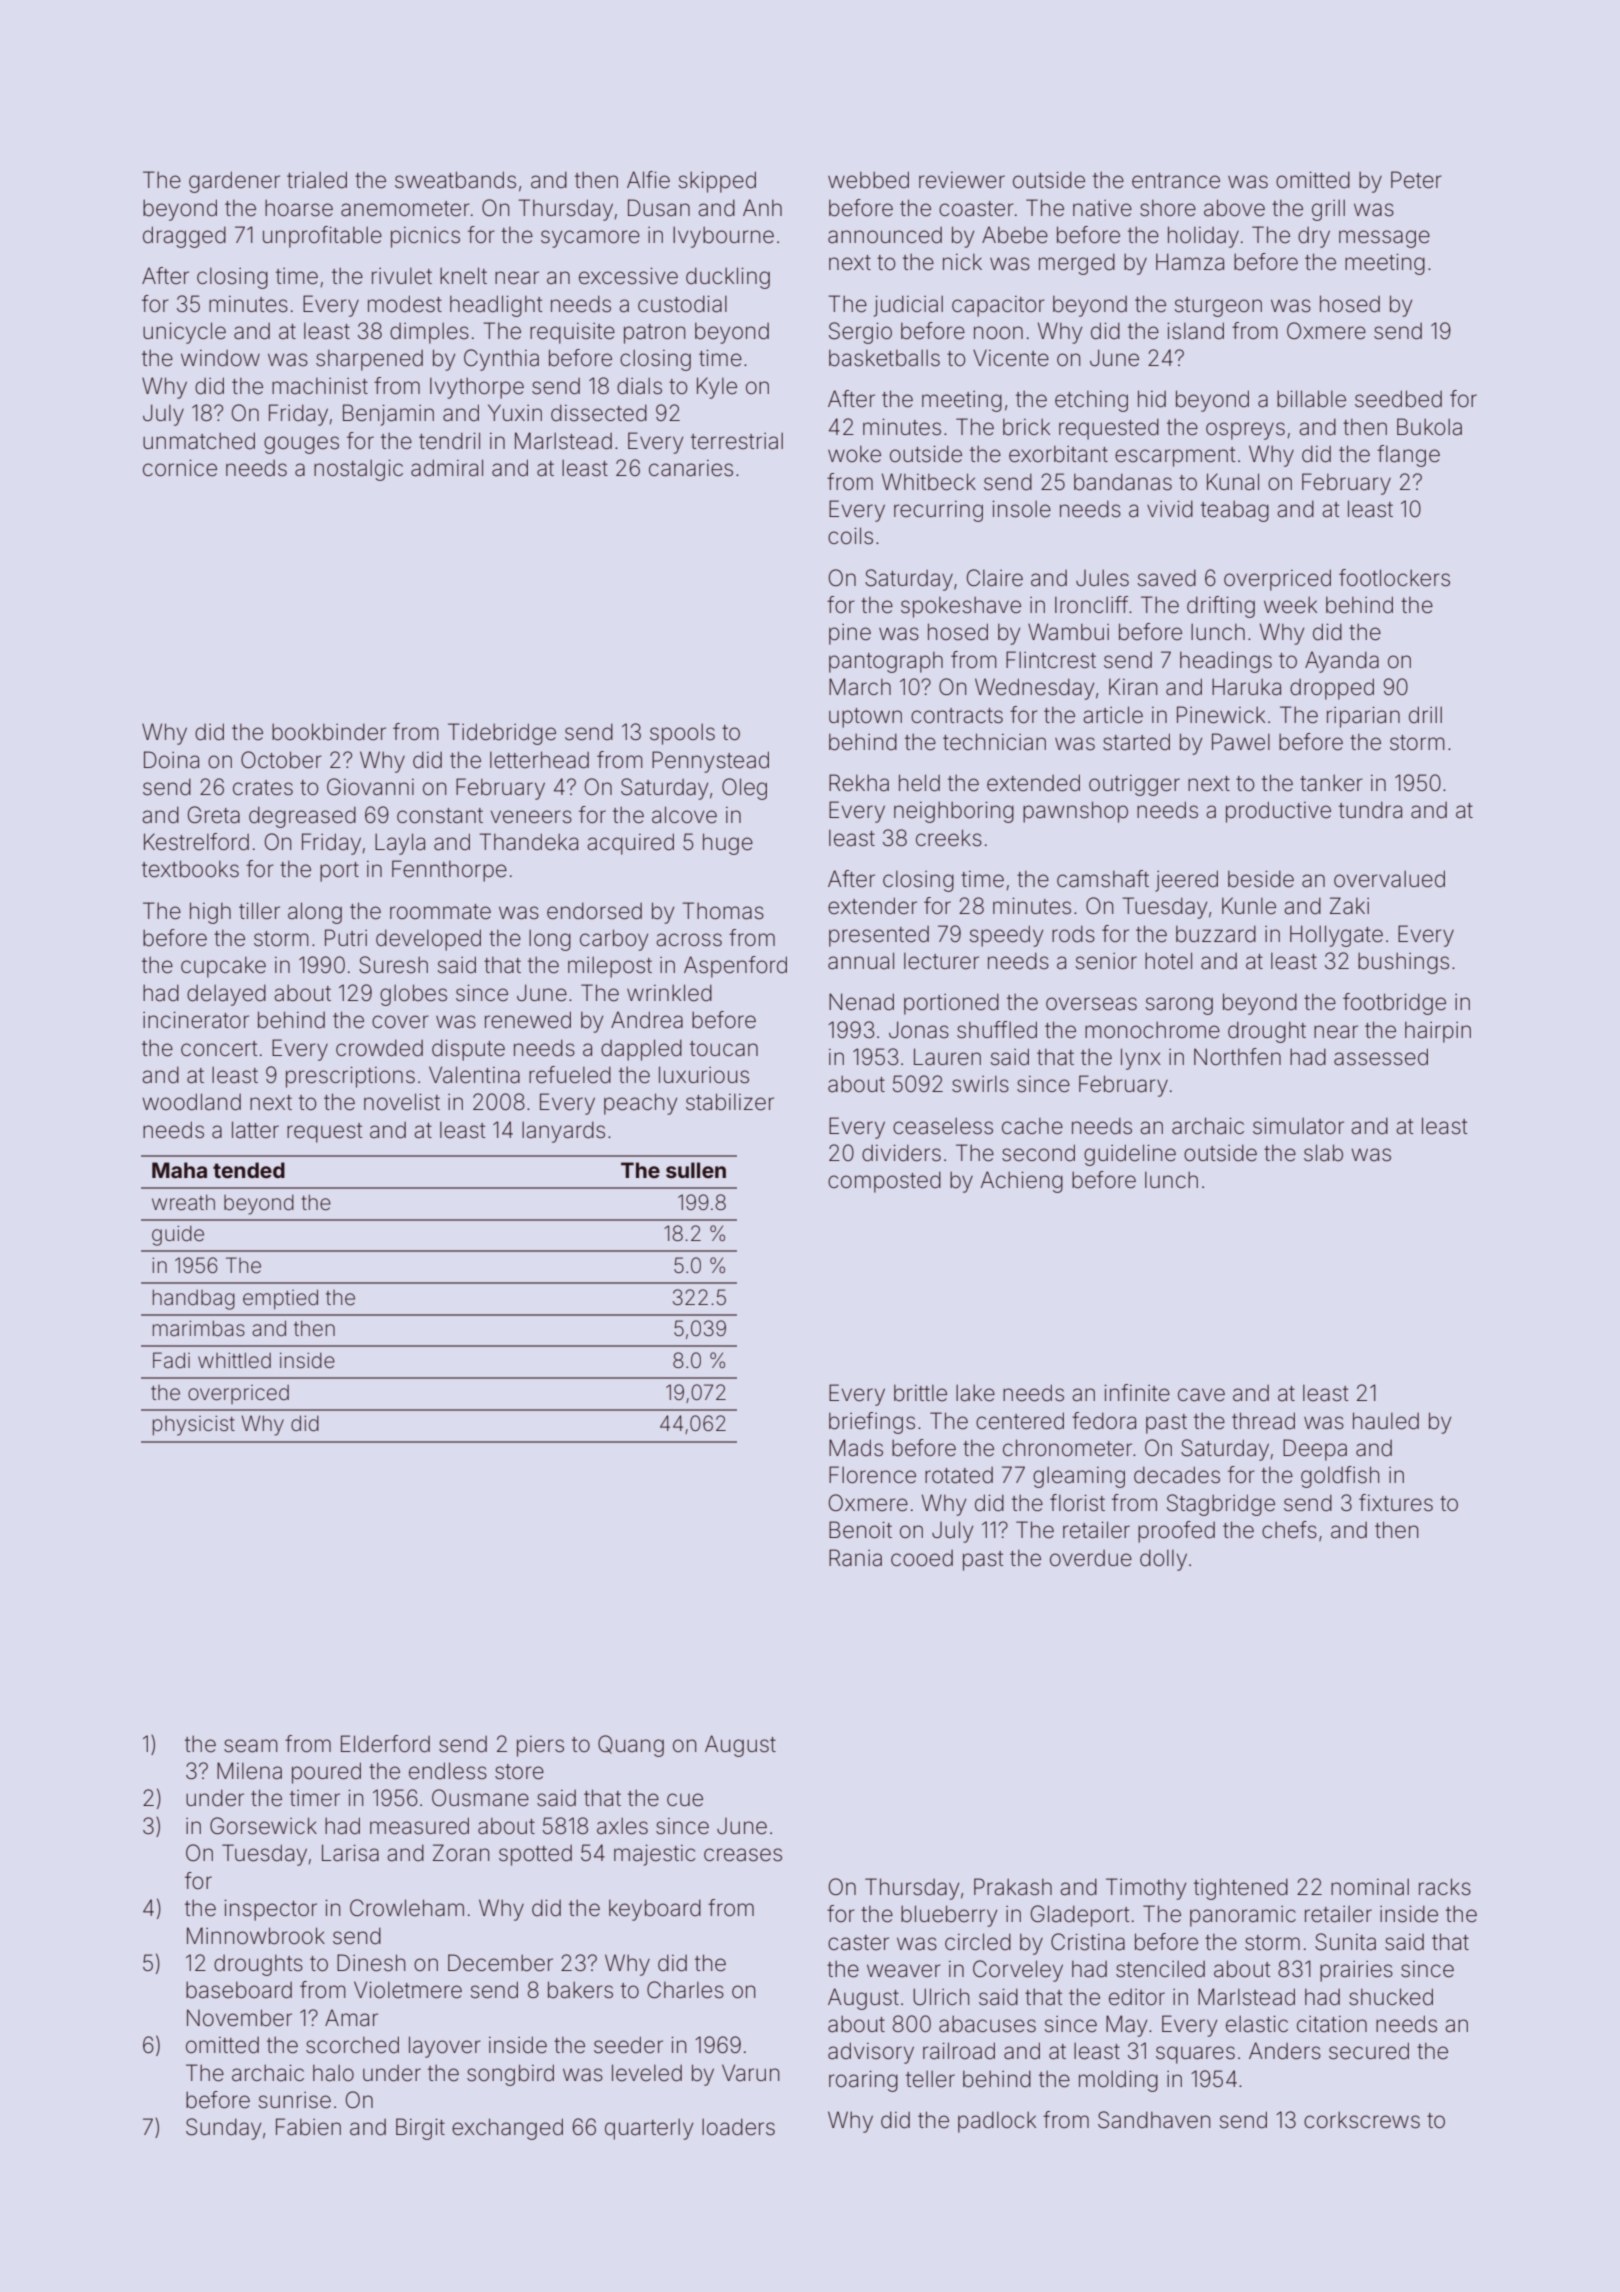  I want to click on racks, so click(1445, 1887).
